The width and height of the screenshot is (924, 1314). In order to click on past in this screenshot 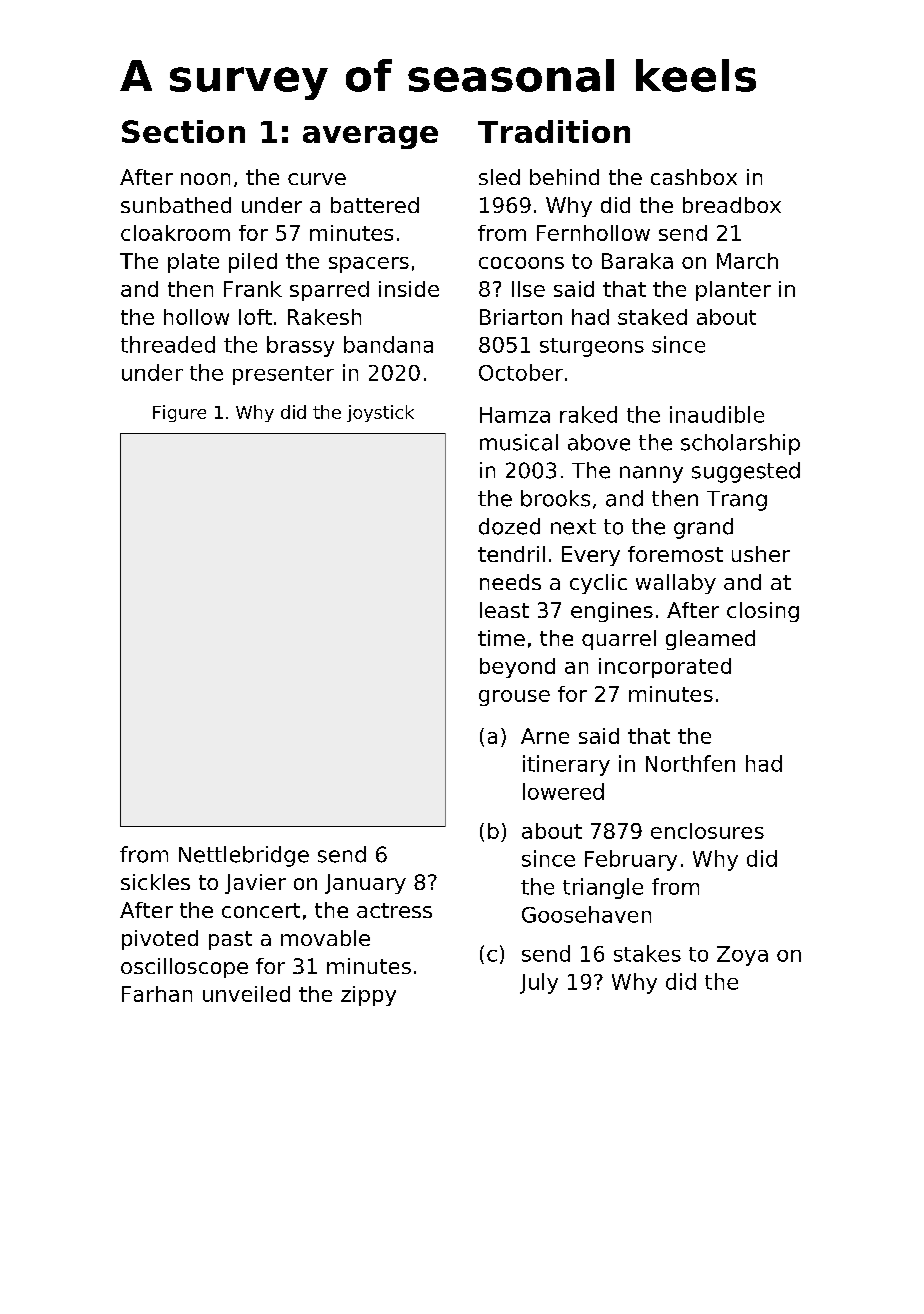, I will do `click(230, 940)`.
